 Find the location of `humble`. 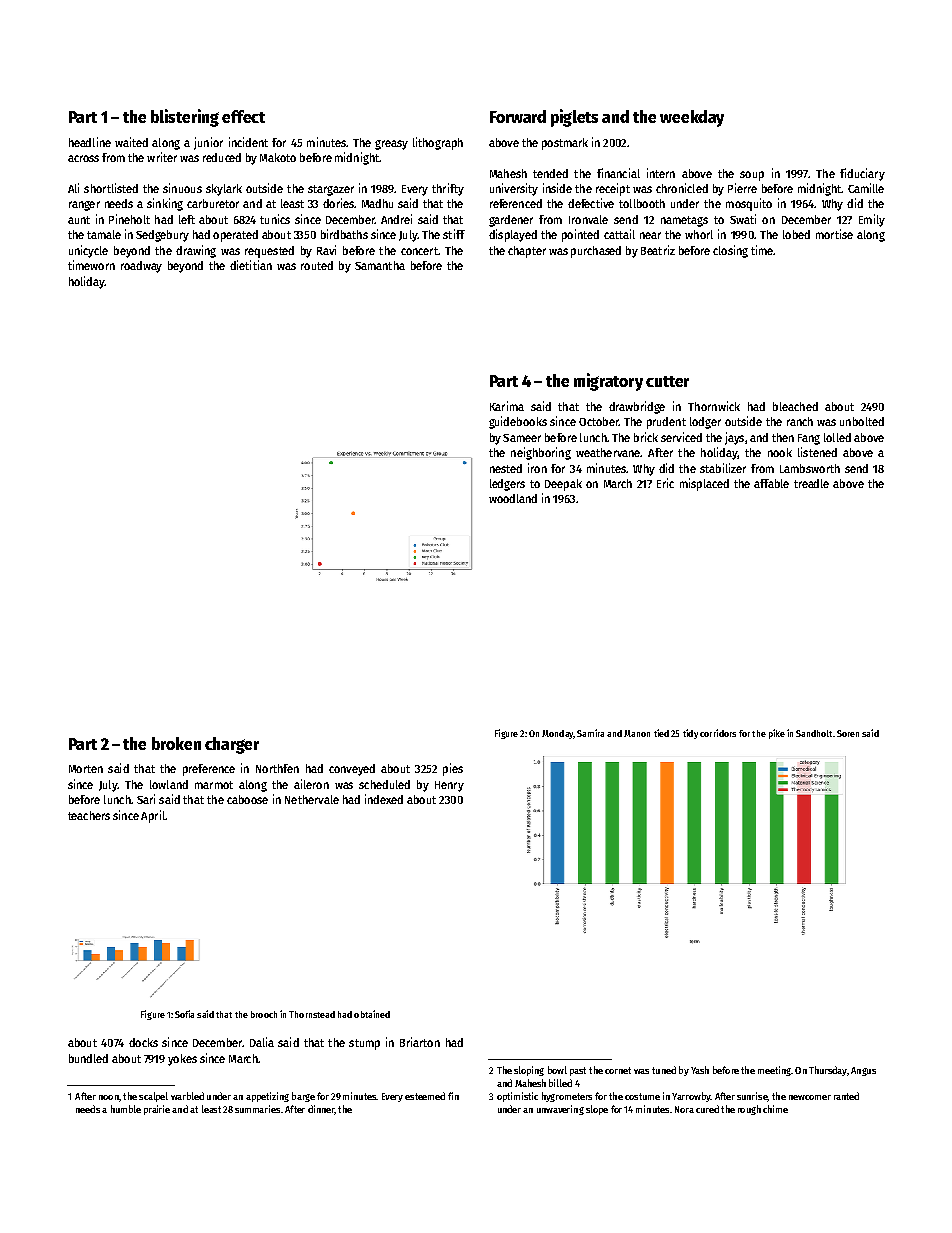

humble is located at coordinates (126, 1109).
